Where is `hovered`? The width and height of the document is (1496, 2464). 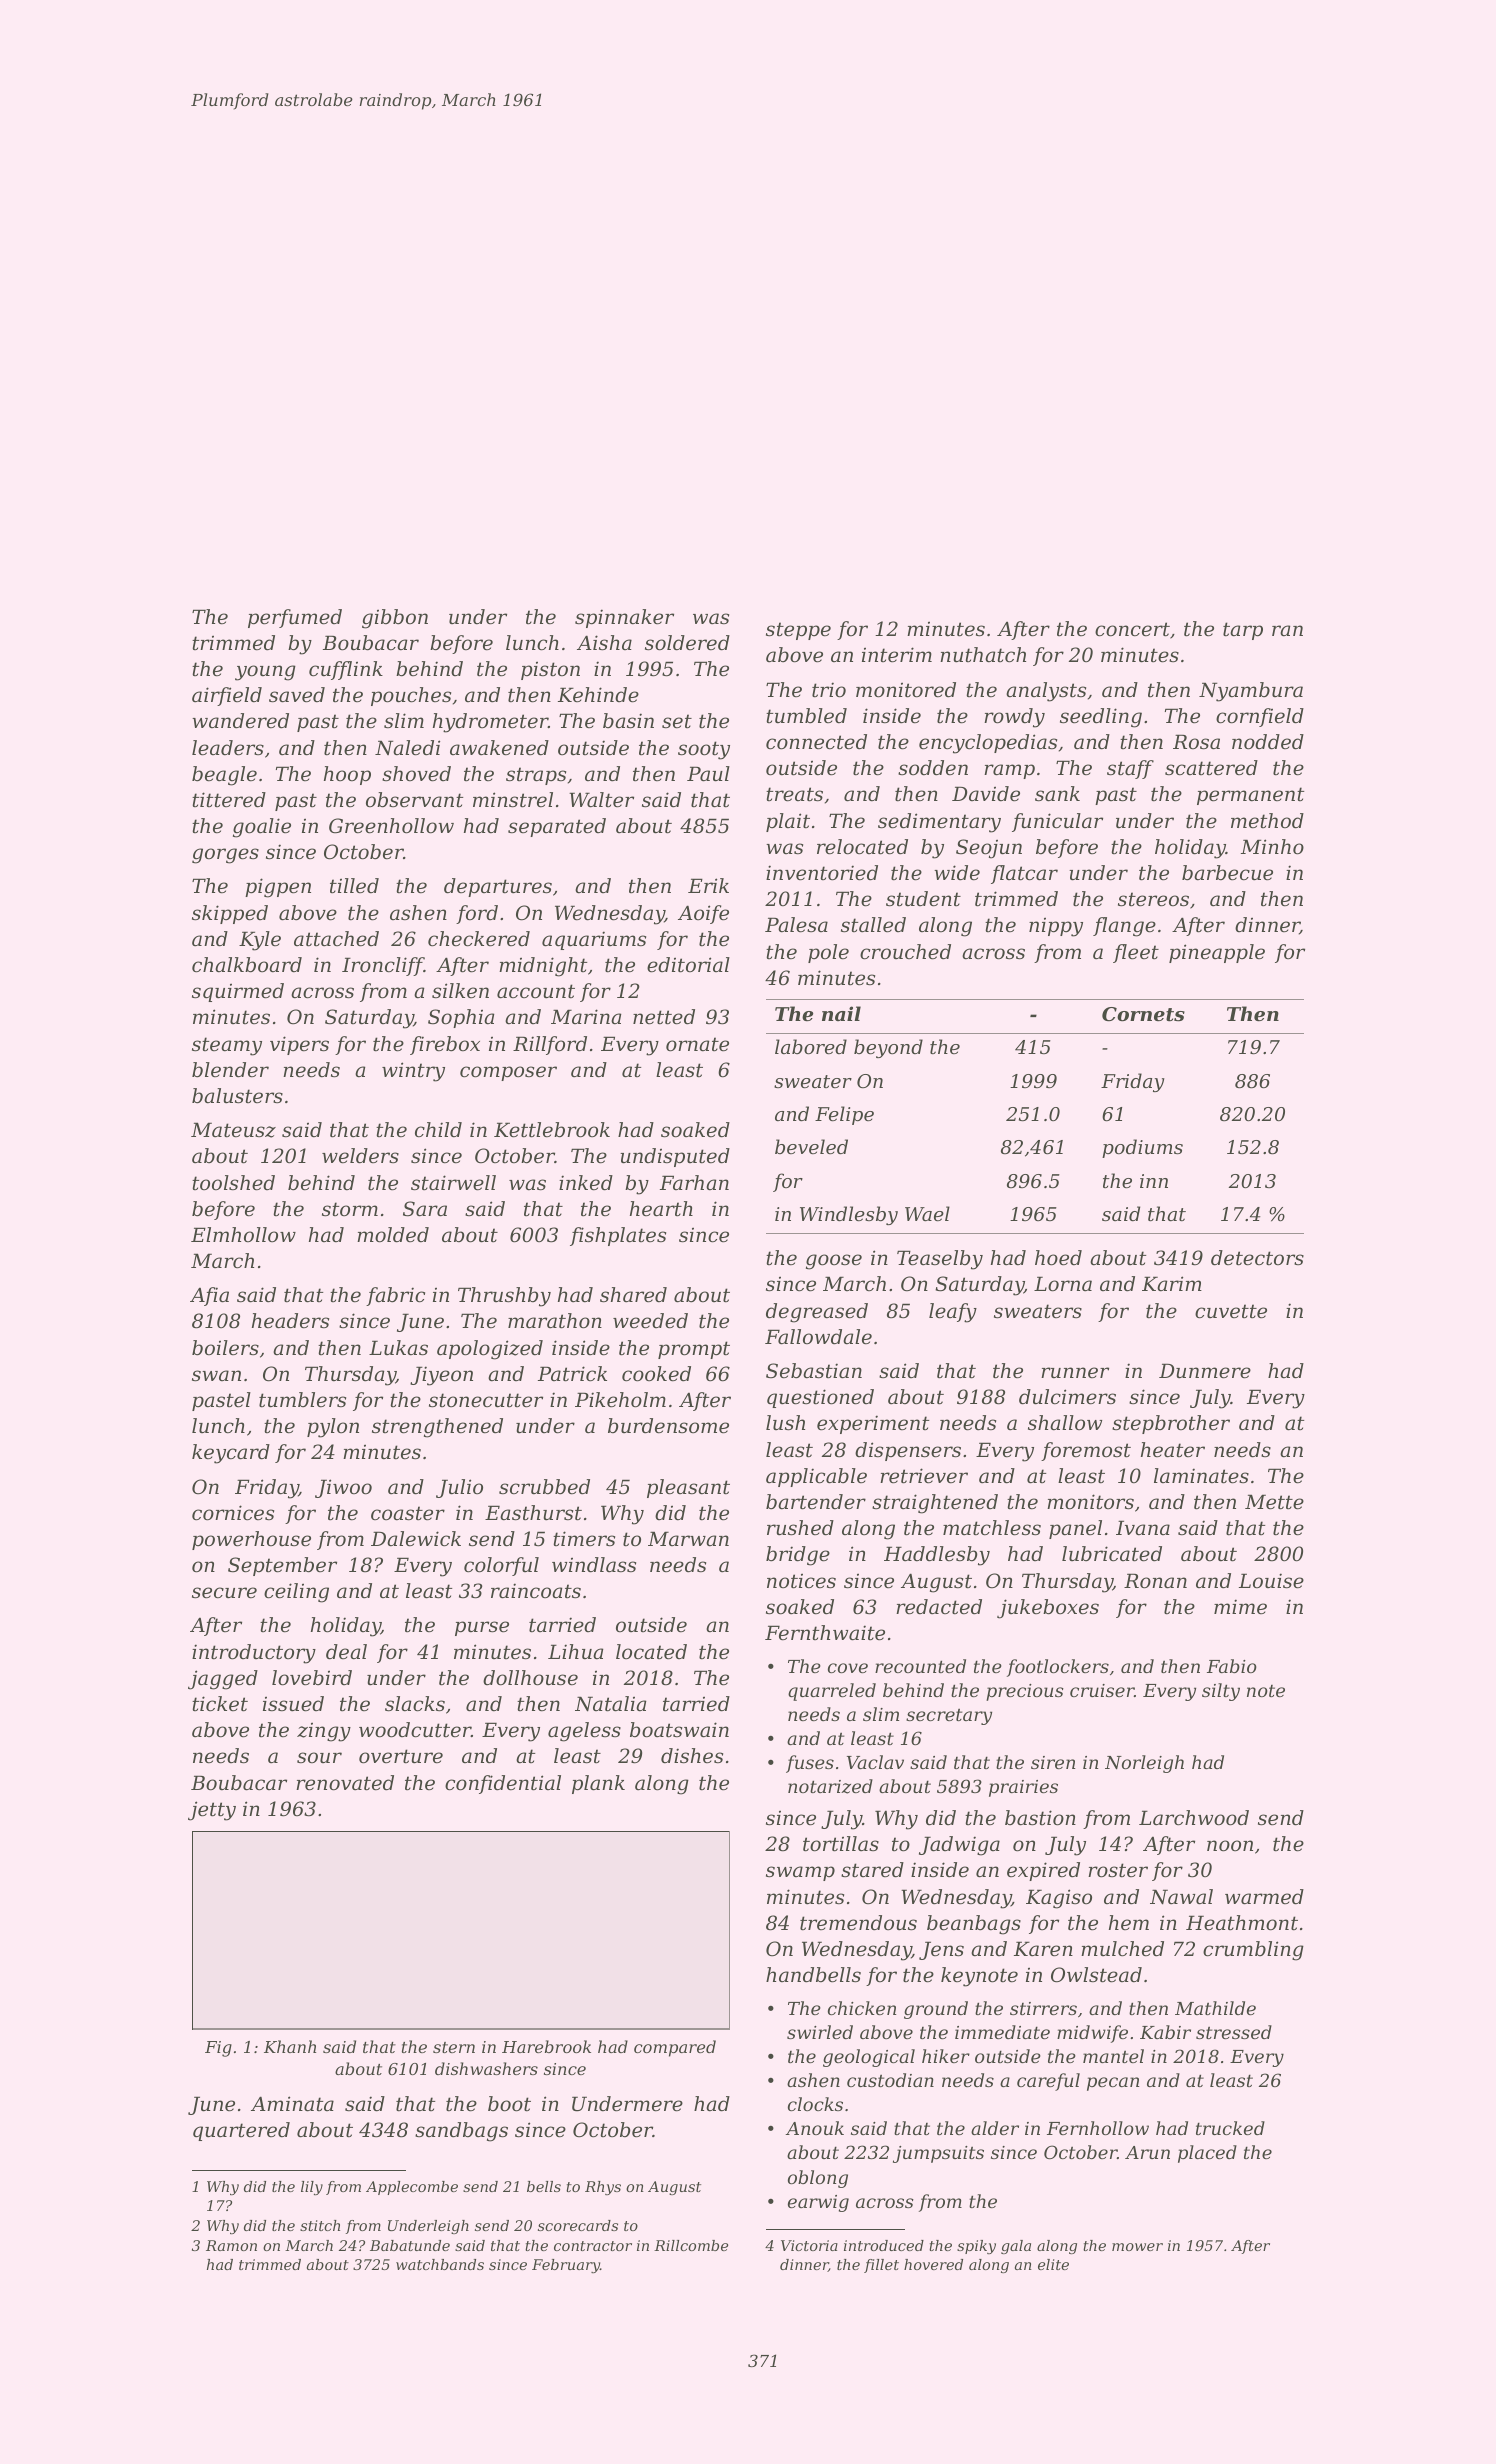 hovered is located at coordinates (933, 2264).
